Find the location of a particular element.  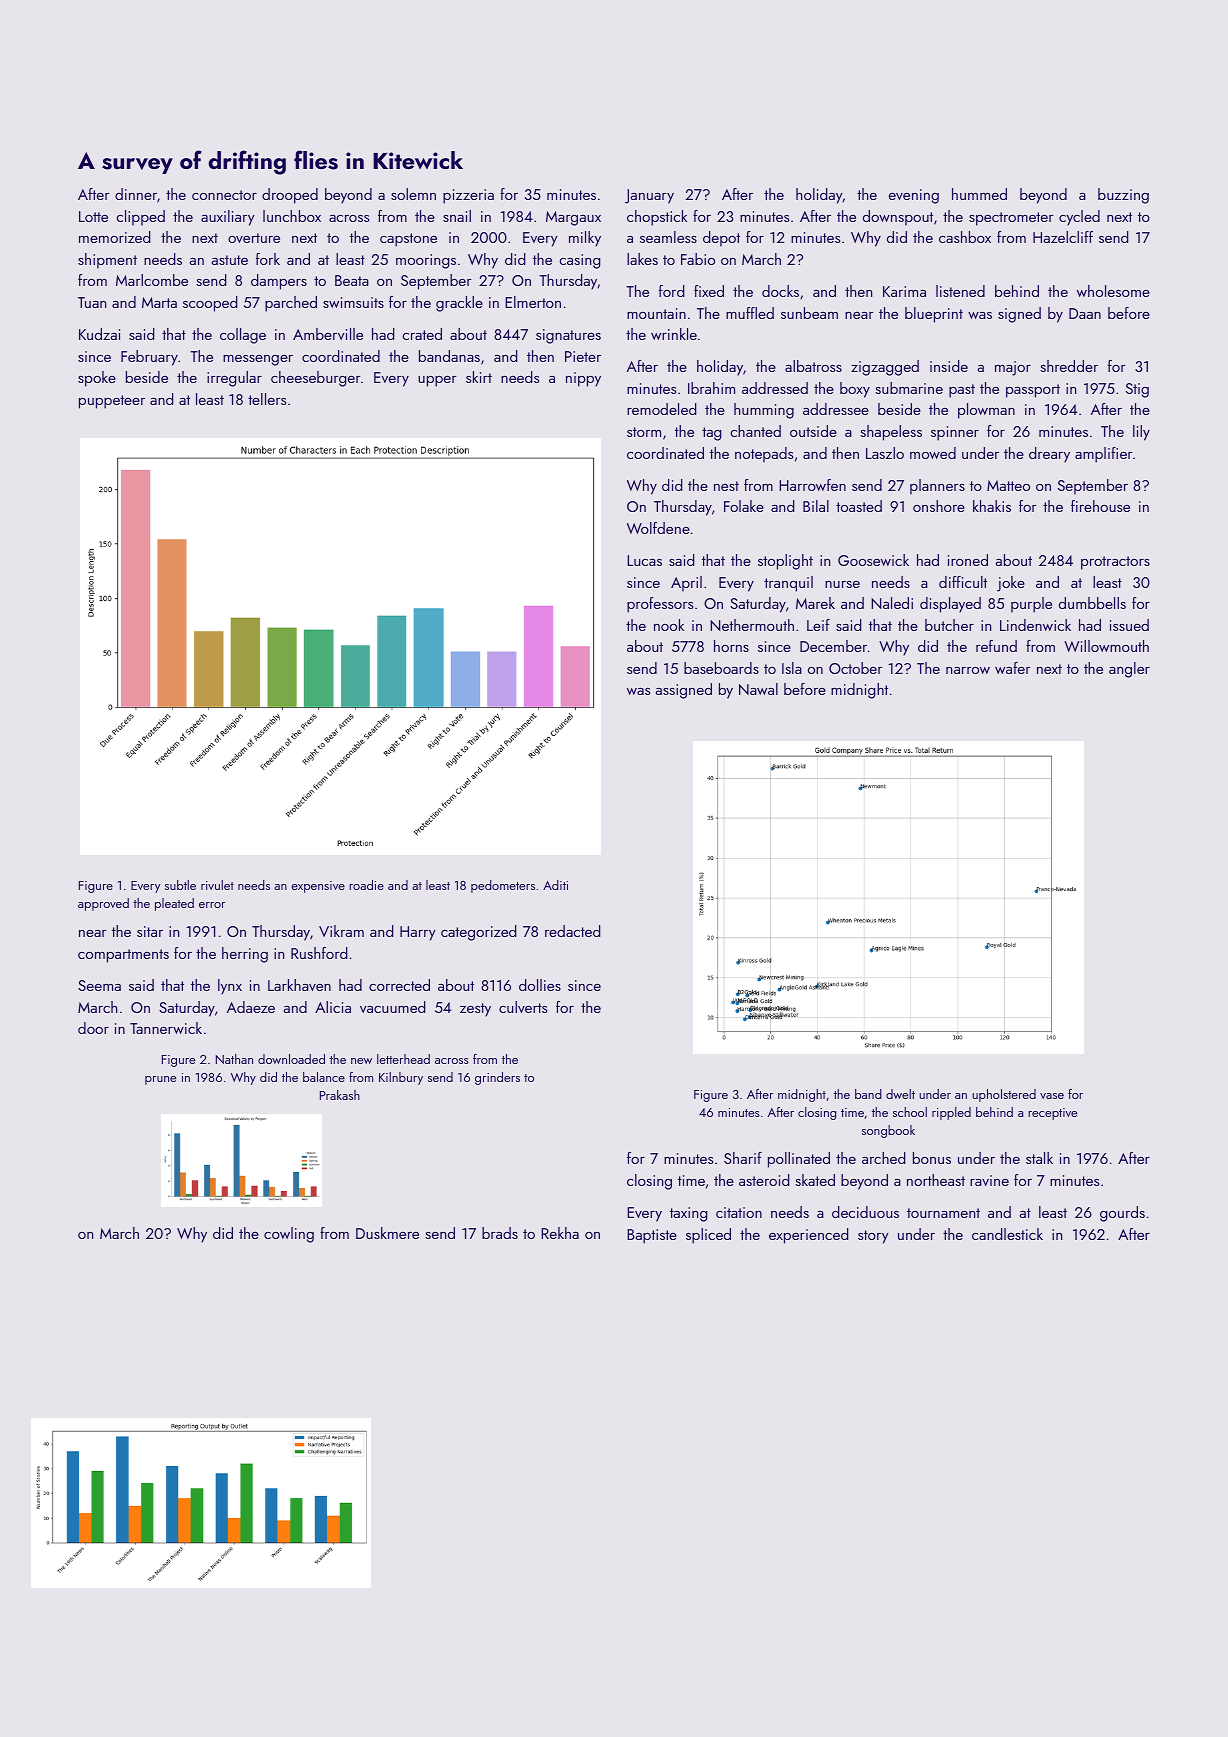

moorings is located at coordinates (426, 261).
